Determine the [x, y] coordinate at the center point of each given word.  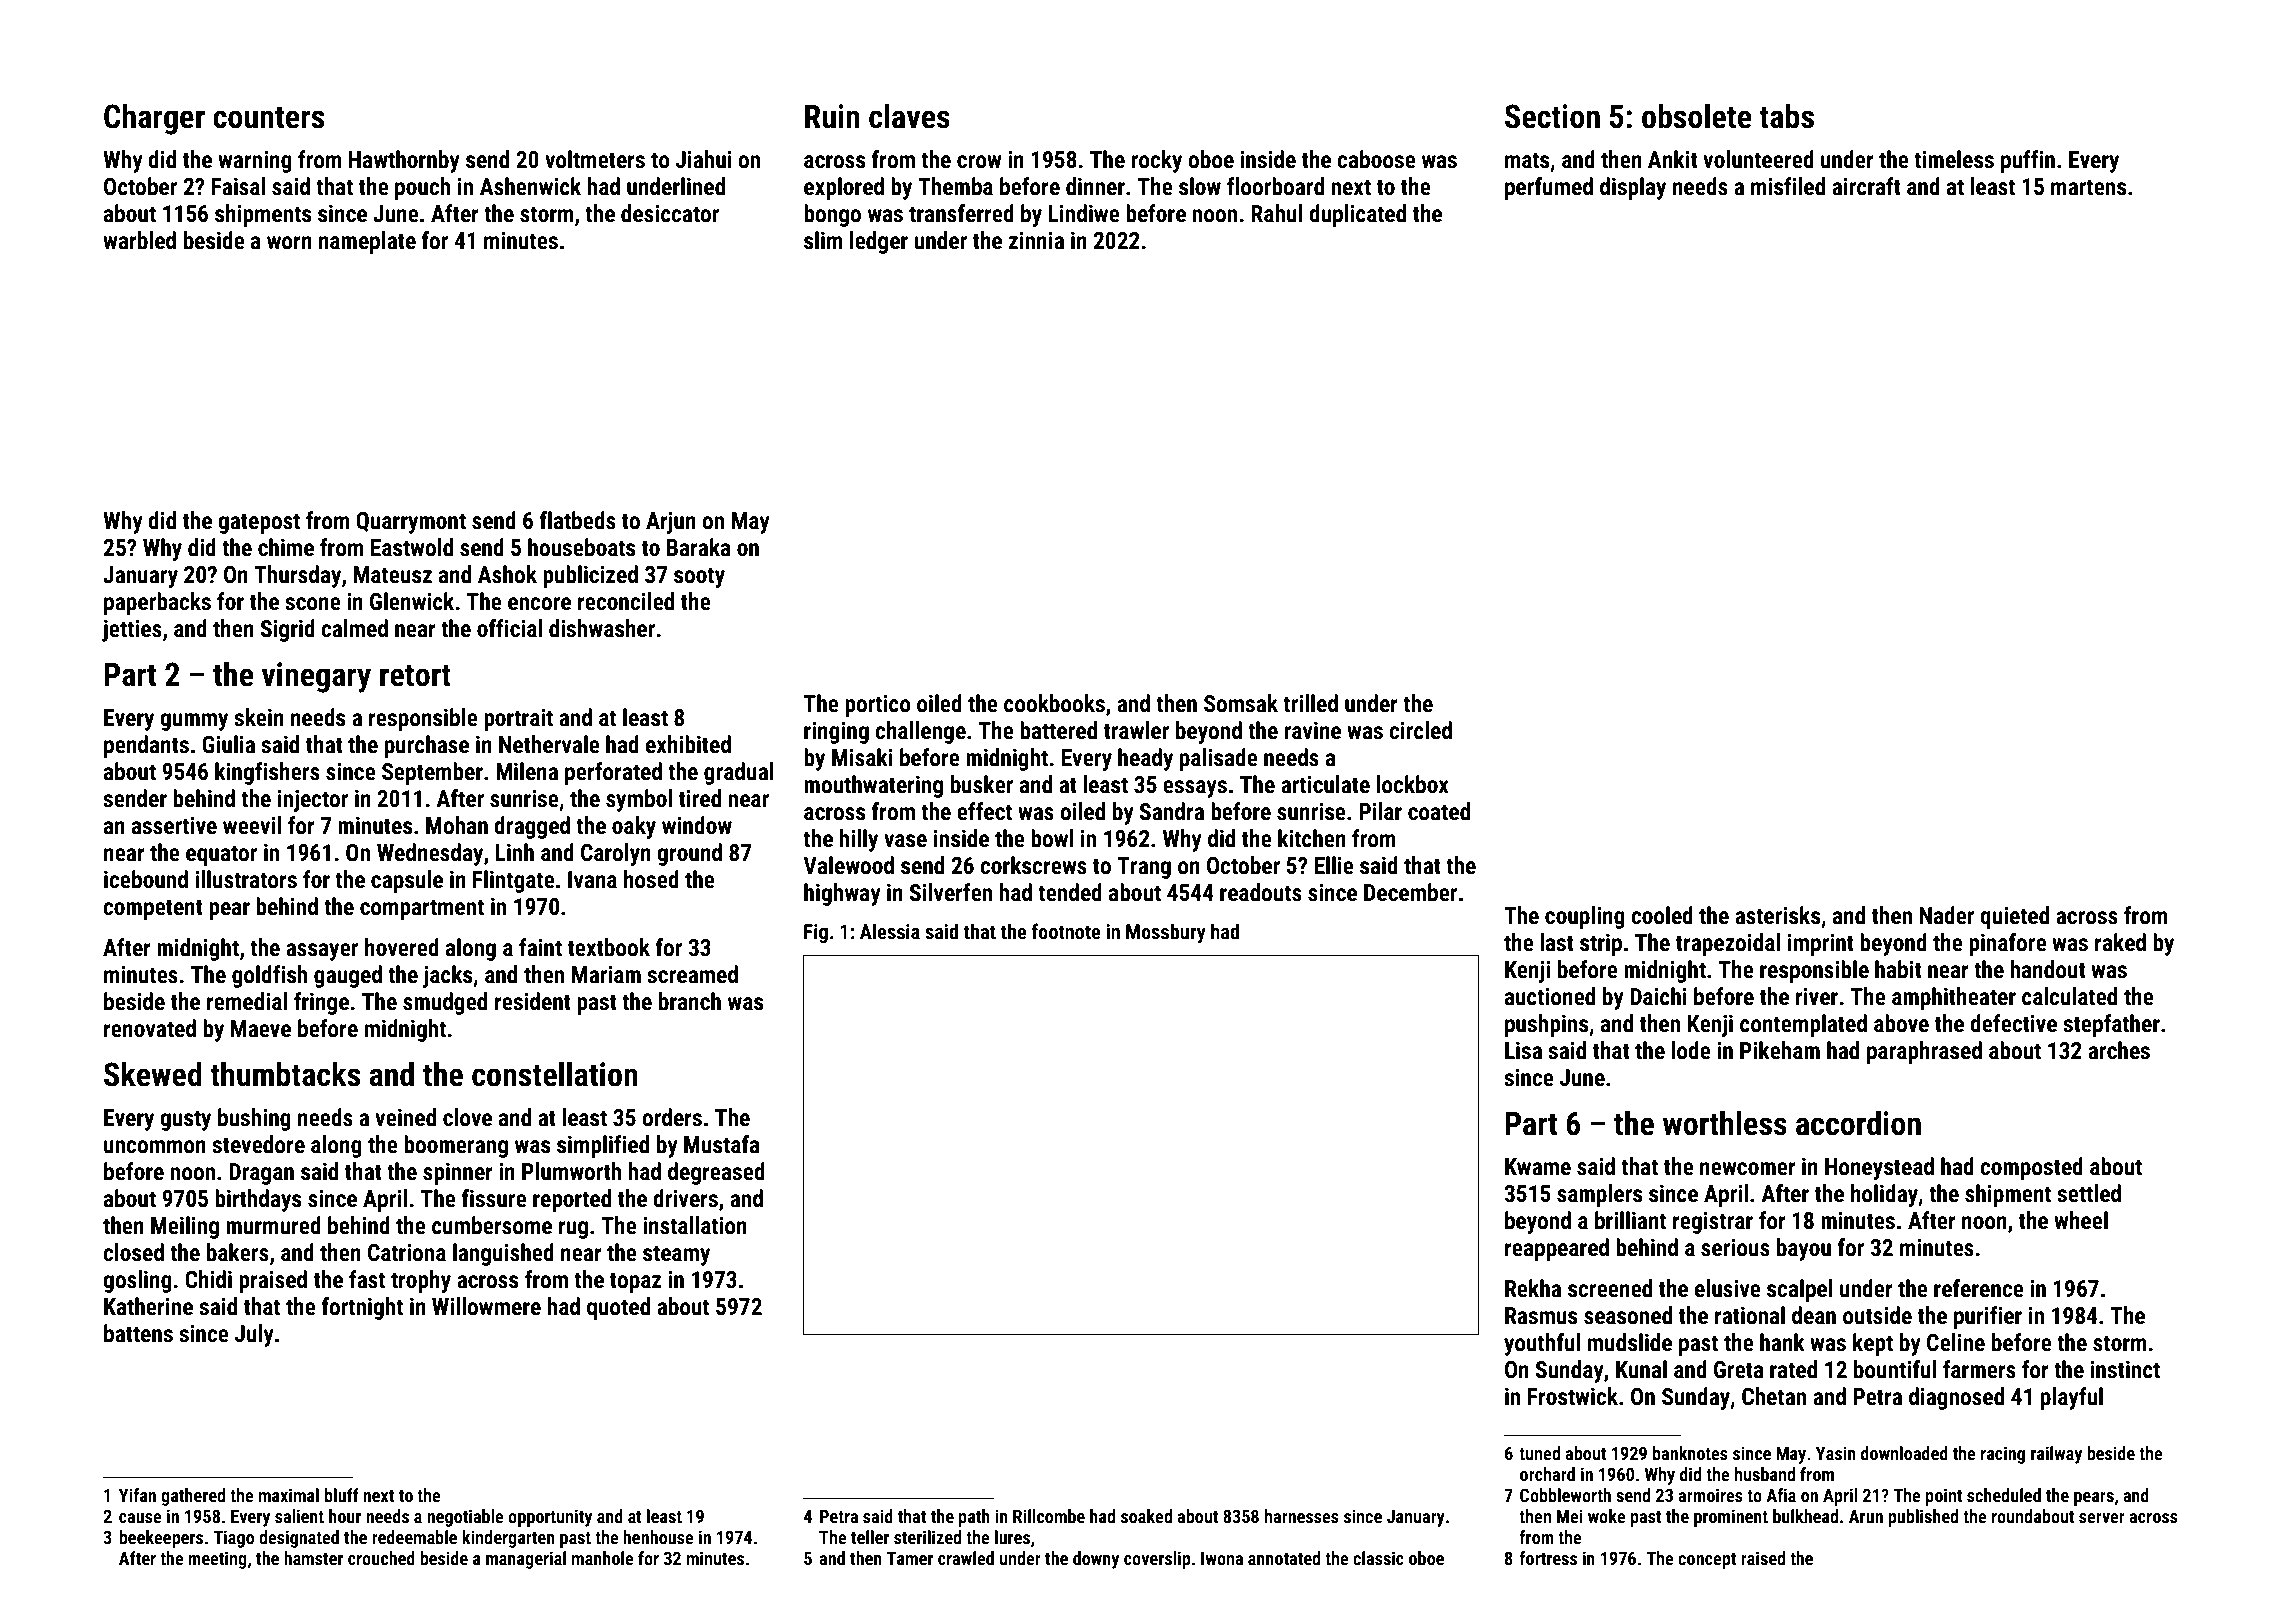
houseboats [581, 547]
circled [1420, 730]
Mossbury [1166, 933]
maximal [289, 1495]
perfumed [1549, 188]
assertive [174, 825]
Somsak [1241, 703]
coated [1439, 811]
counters [268, 118]
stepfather [2111, 1025]
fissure [494, 1198]
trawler [1136, 730]
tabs [1786, 116]
